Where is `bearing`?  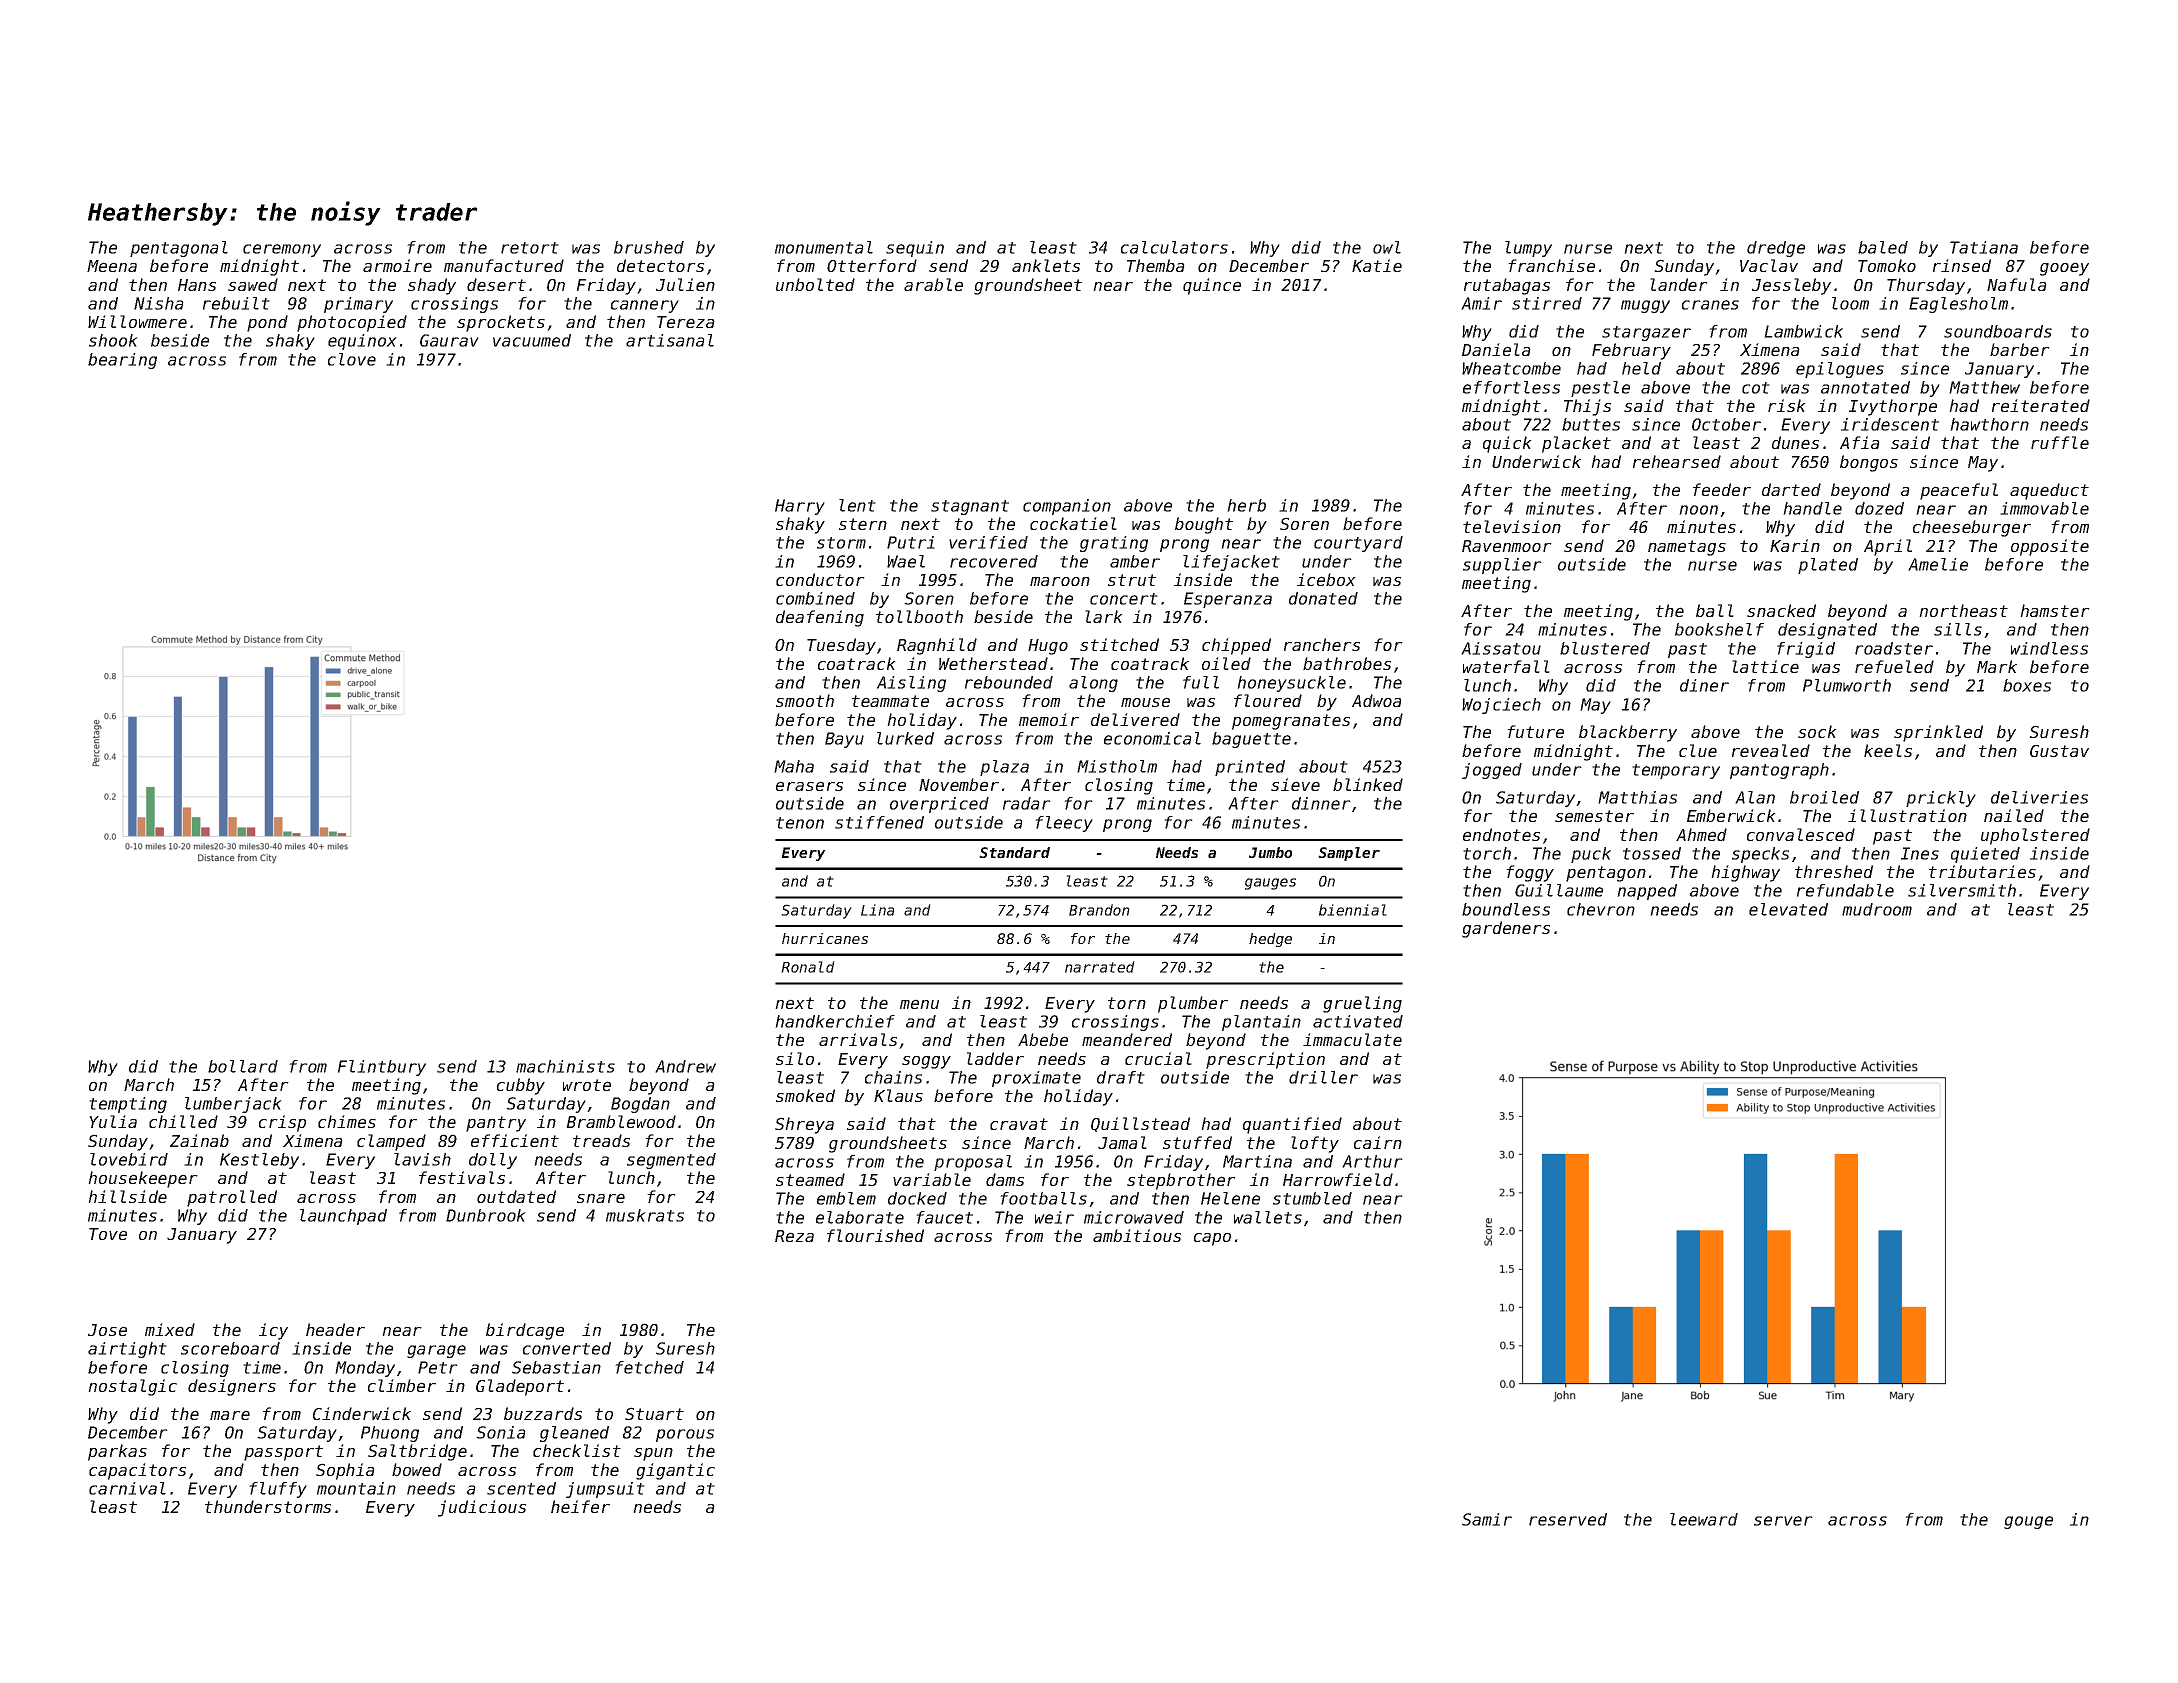
bearing is located at coordinates (122, 361).
